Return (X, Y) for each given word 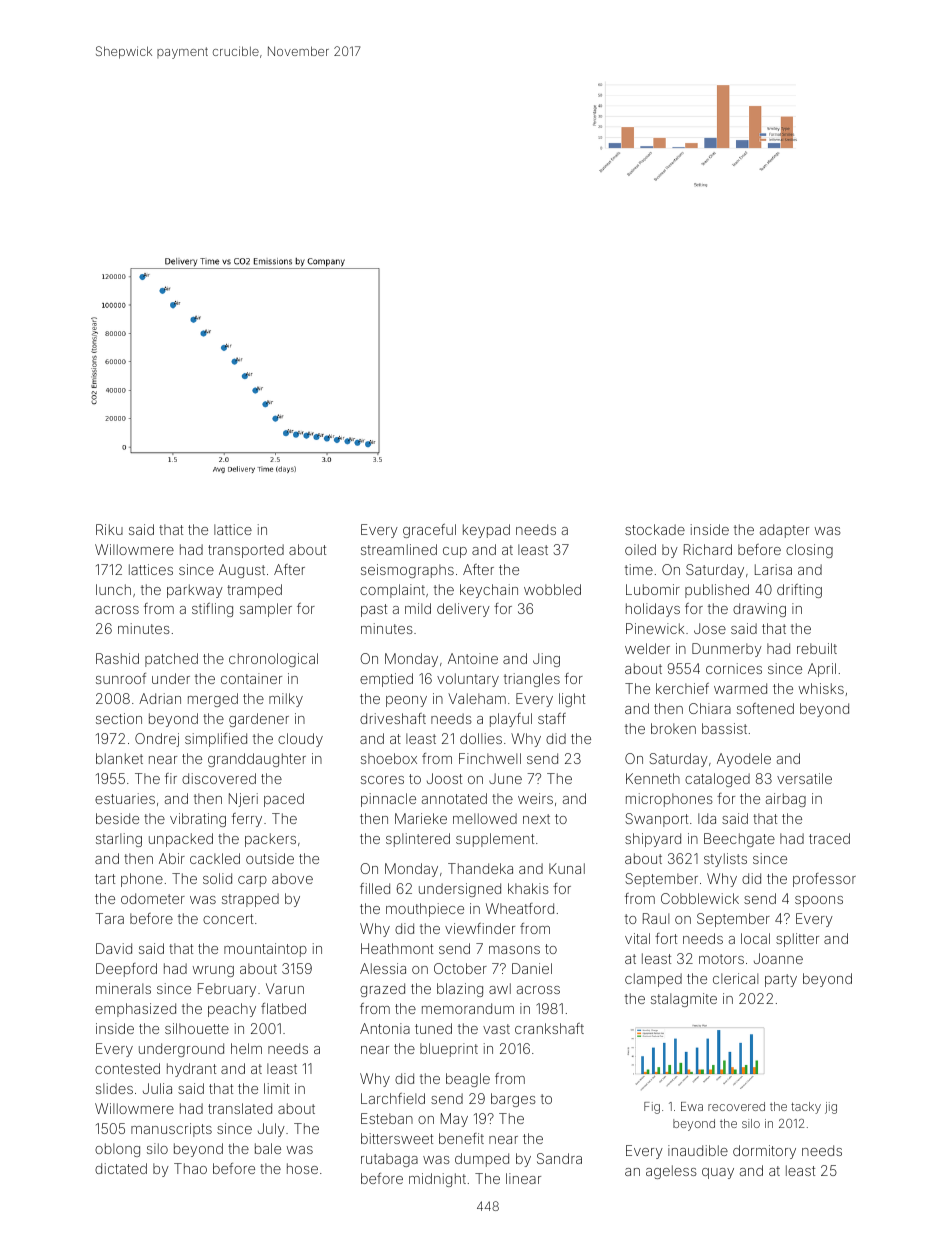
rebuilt (817, 648)
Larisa (773, 569)
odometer (153, 898)
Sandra (559, 1158)
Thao (190, 1168)
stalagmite (684, 1000)
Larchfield (393, 1098)
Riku (109, 529)
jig (831, 1108)
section (119, 718)
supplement (495, 840)
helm (246, 1048)
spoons (819, 901)
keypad (486, 531)
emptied (386, 680)
